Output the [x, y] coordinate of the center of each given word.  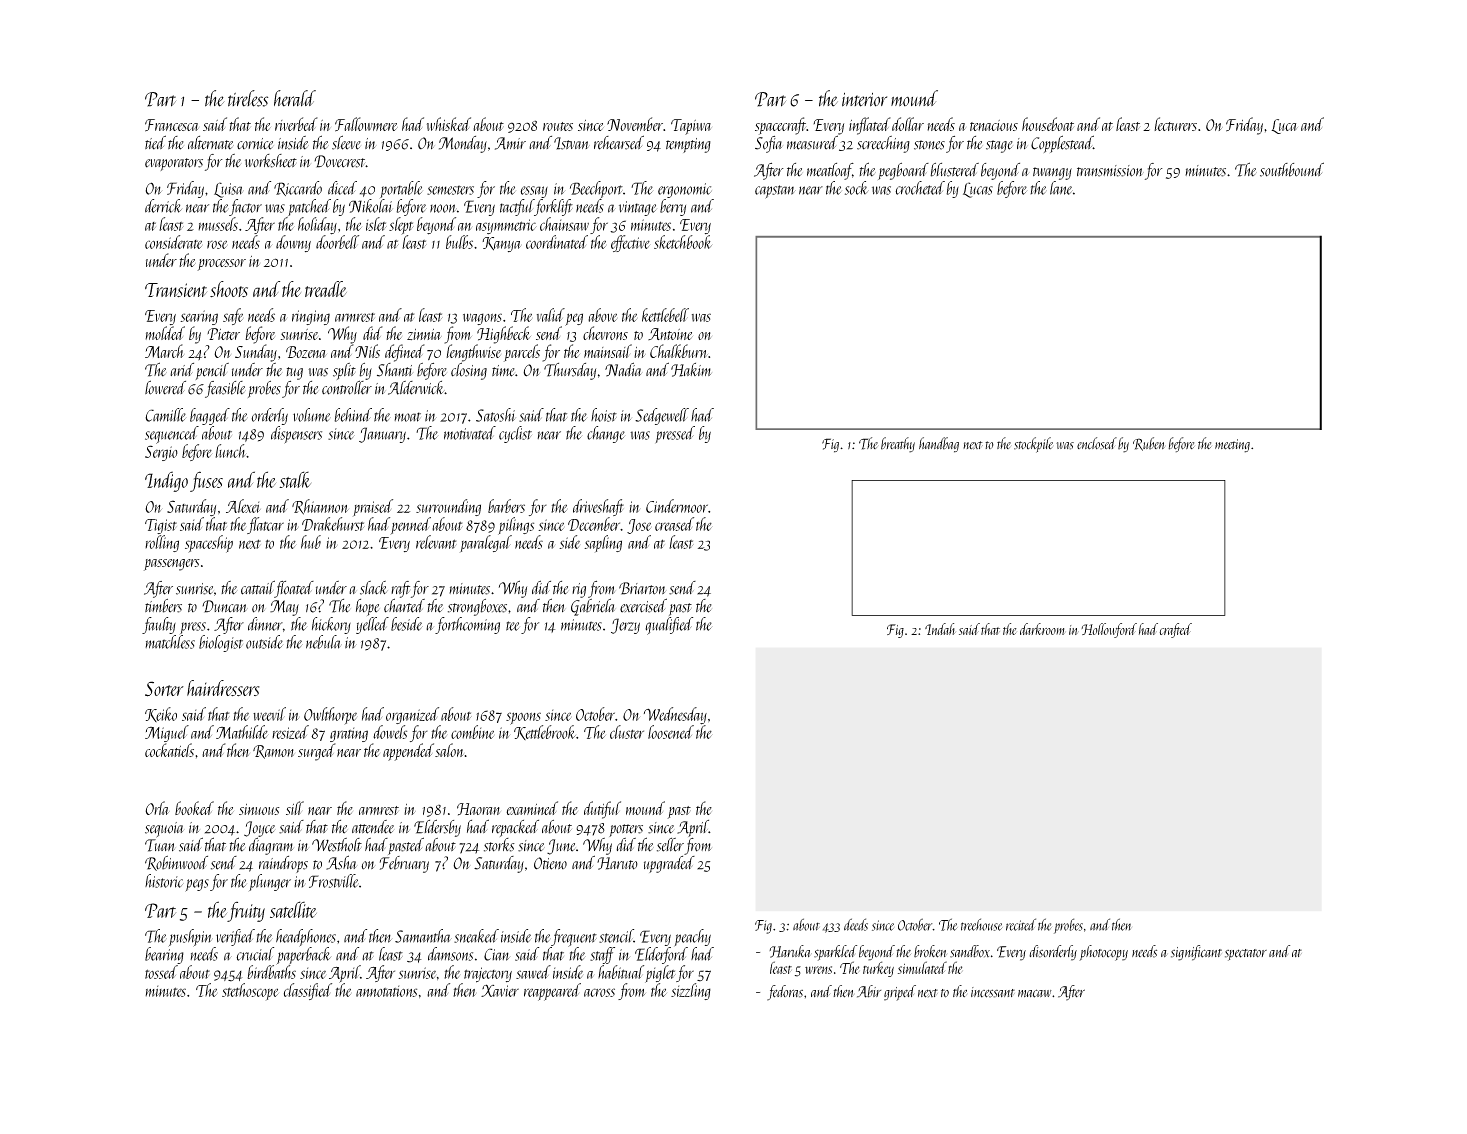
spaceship [209, 544]
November [635, 124]
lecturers [1175, 124]
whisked [449, 124]
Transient [176, 290]
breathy [898, 445]
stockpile [1033, 445]
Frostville [334, 881]
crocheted [920, 188]
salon [449, 750]
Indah [940, 629]
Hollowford [1109, 630]
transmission [1110, 171]
